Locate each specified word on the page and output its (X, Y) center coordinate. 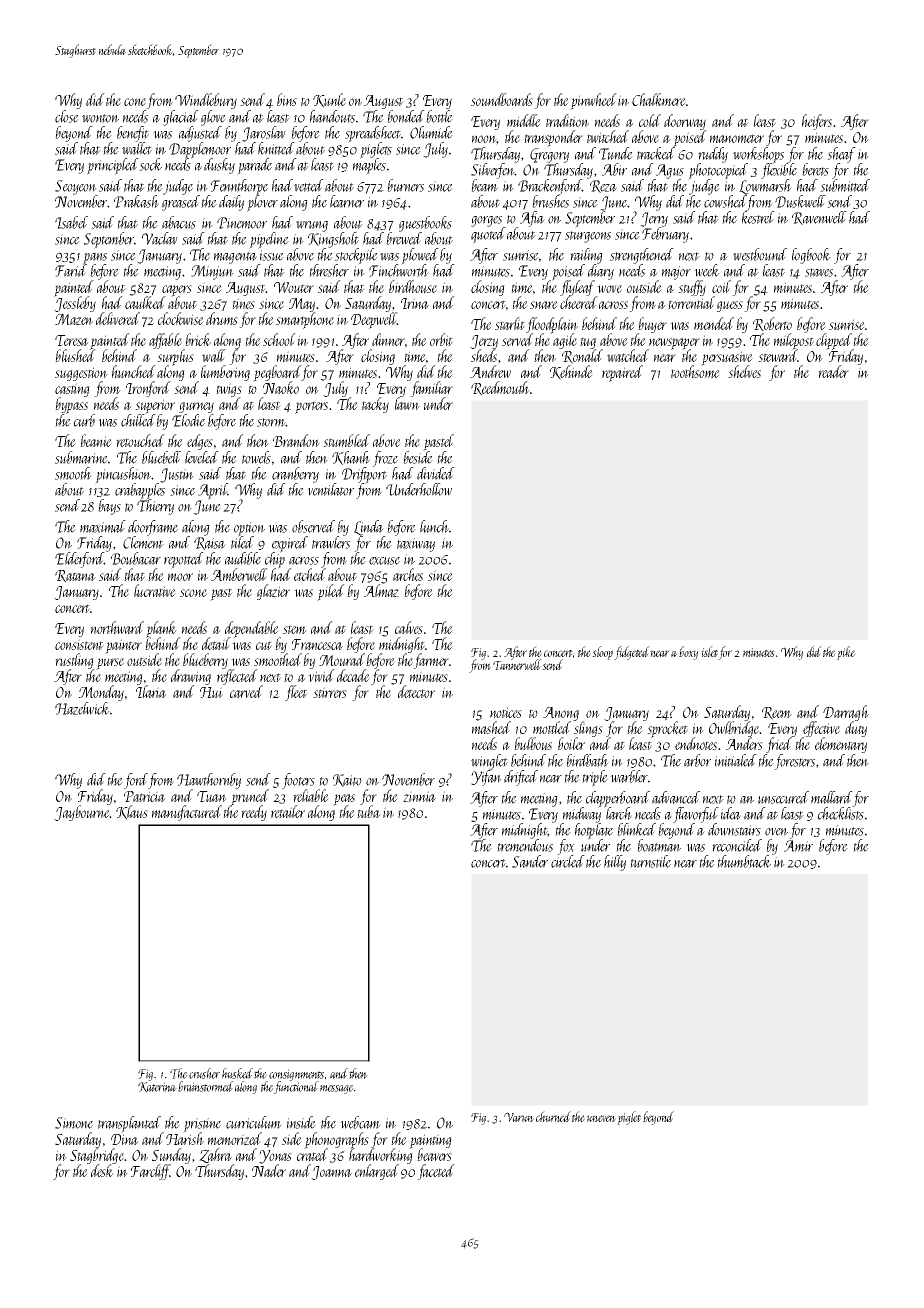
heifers (817, 122)
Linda (369, 528)
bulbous (533, 743)
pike (846, 653)
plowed (420, 256)
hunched (134, 371)
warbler (629, 776)
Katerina (157, 1087)
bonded (406, 116)
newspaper (674, 344)
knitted (276, 148)
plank (163, 629)
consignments (296, 1075)
